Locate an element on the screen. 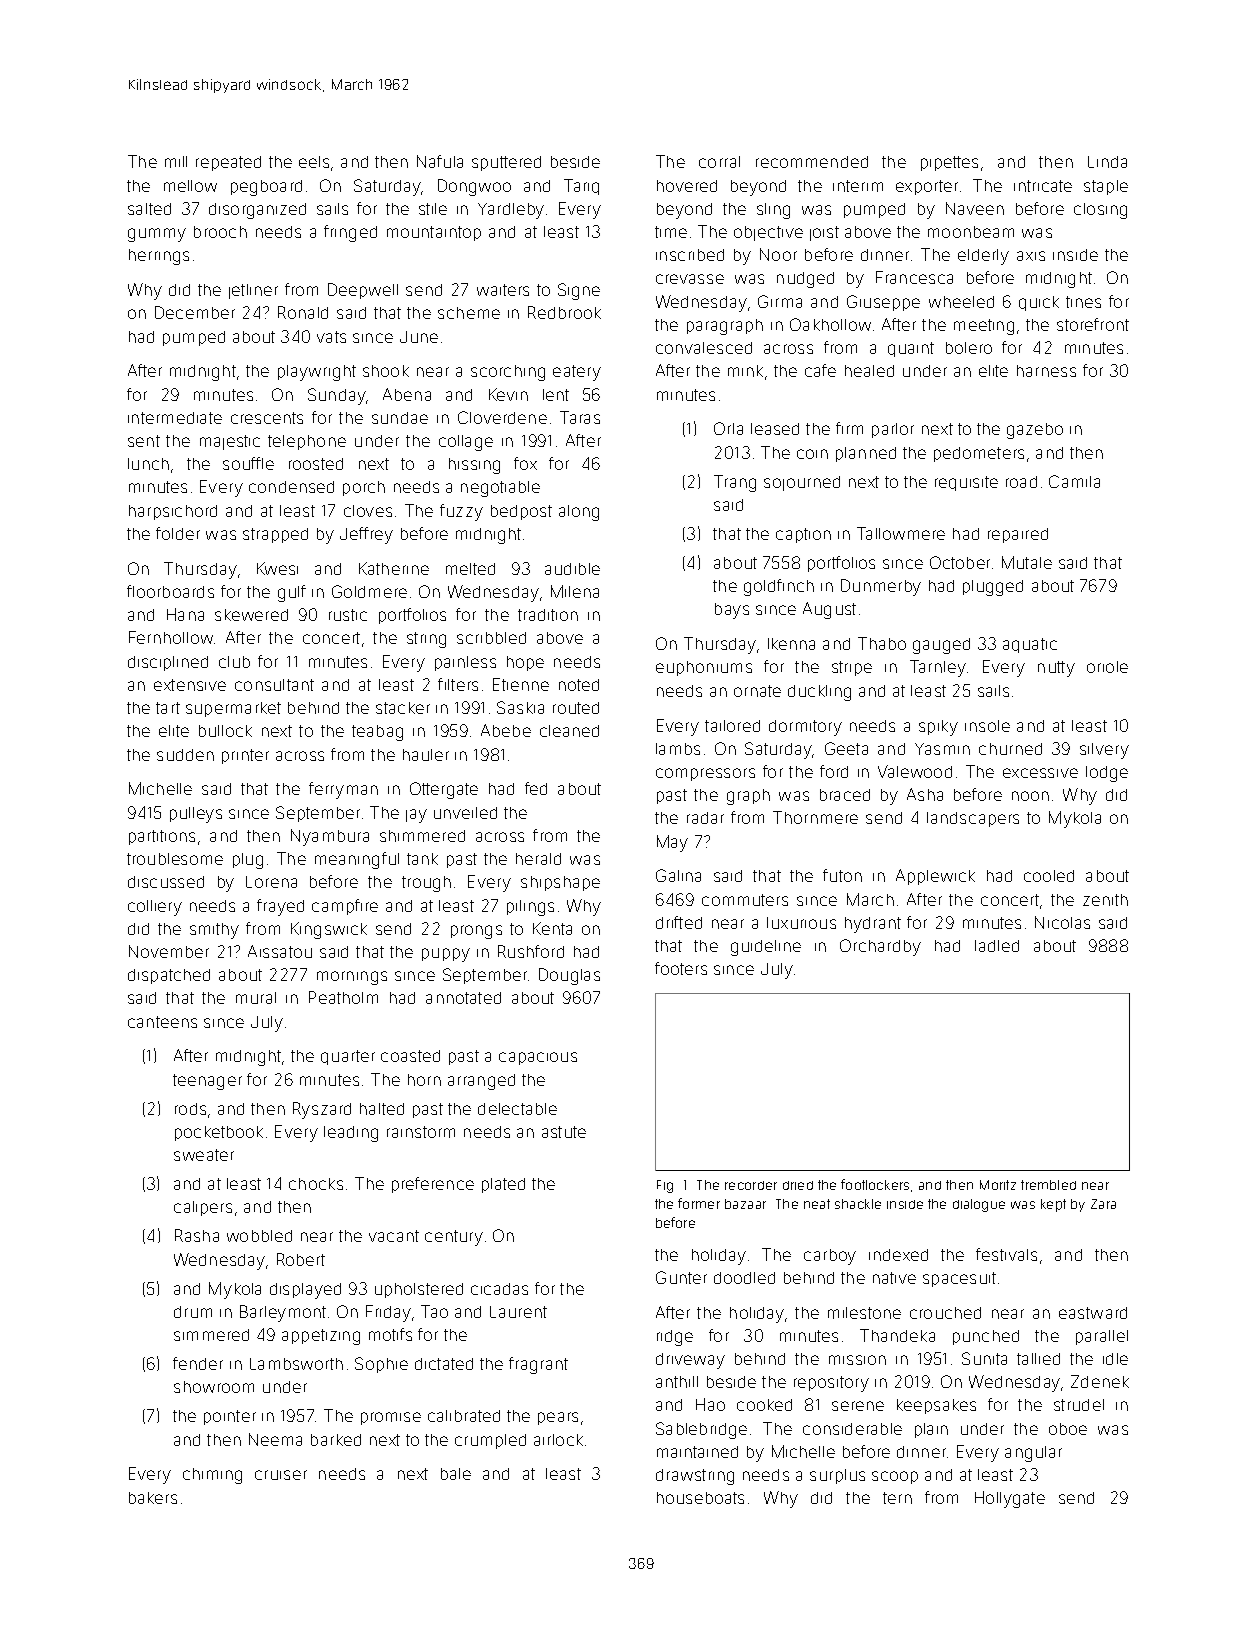 Image resolution: width=1257 pixels, height=1627 pixels. anthill is located at coordinates (677, 1382).
